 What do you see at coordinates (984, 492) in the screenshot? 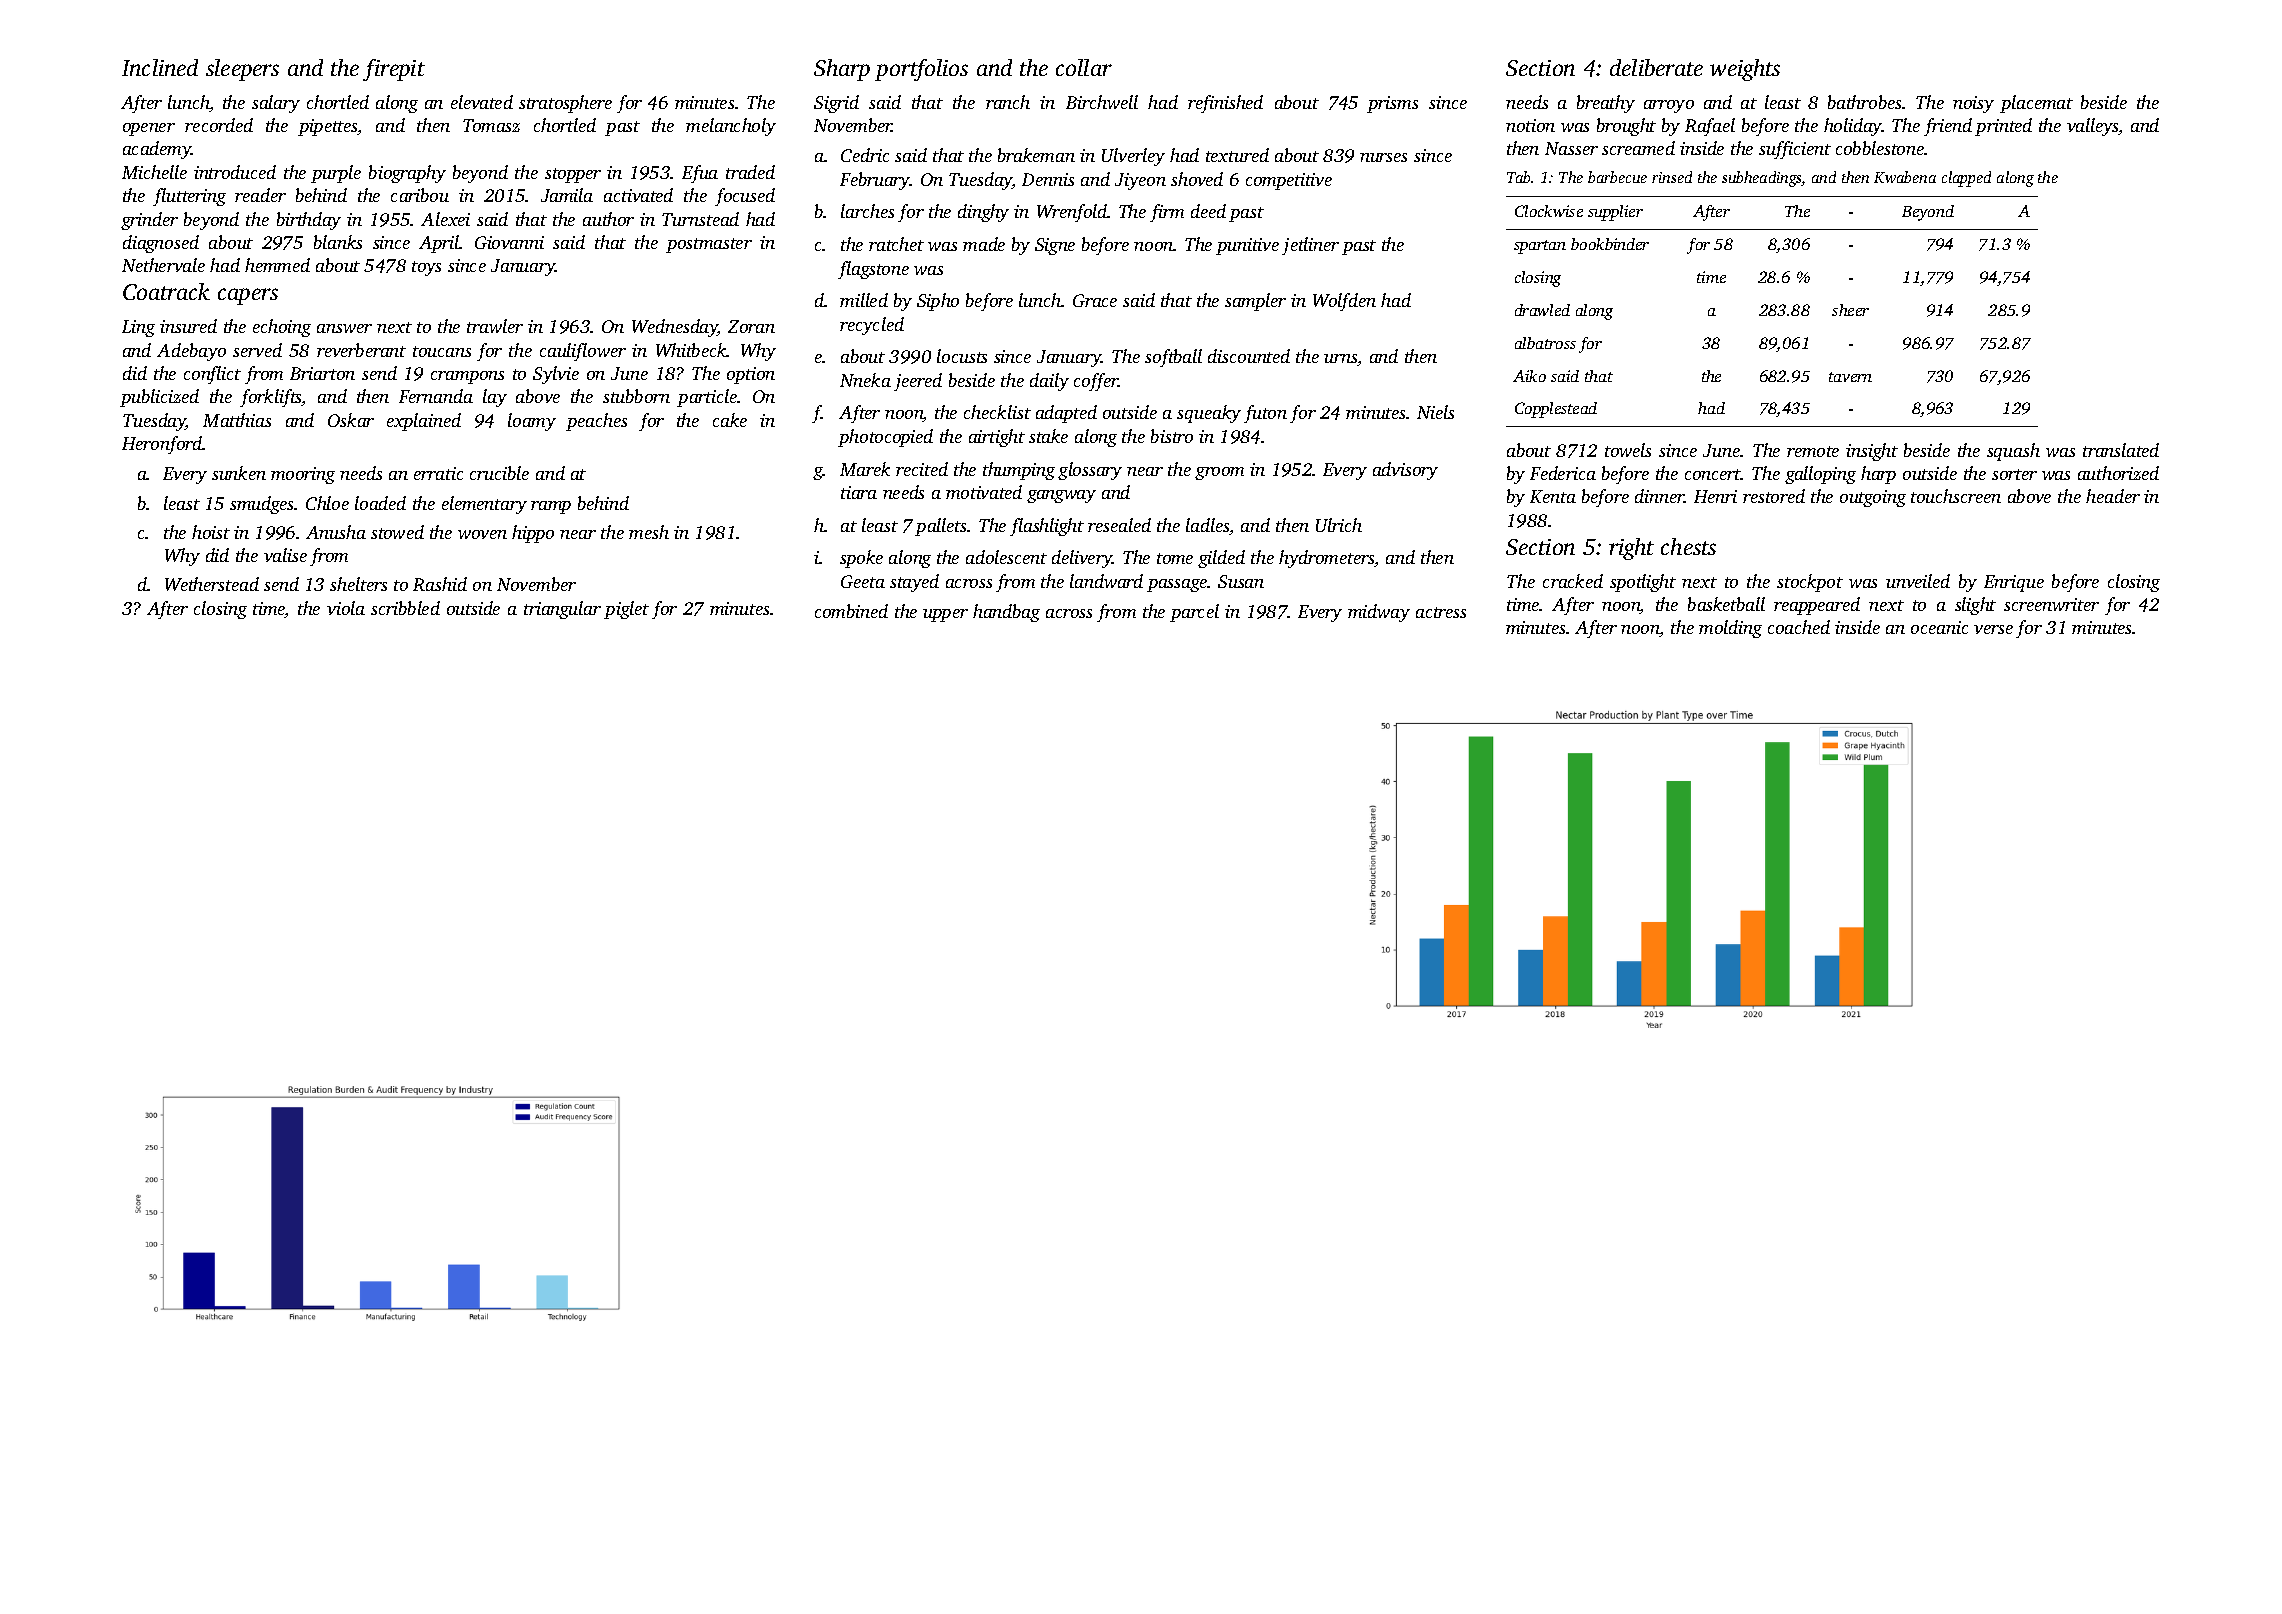
I see `motivated` at bounding box center [984, 492].
